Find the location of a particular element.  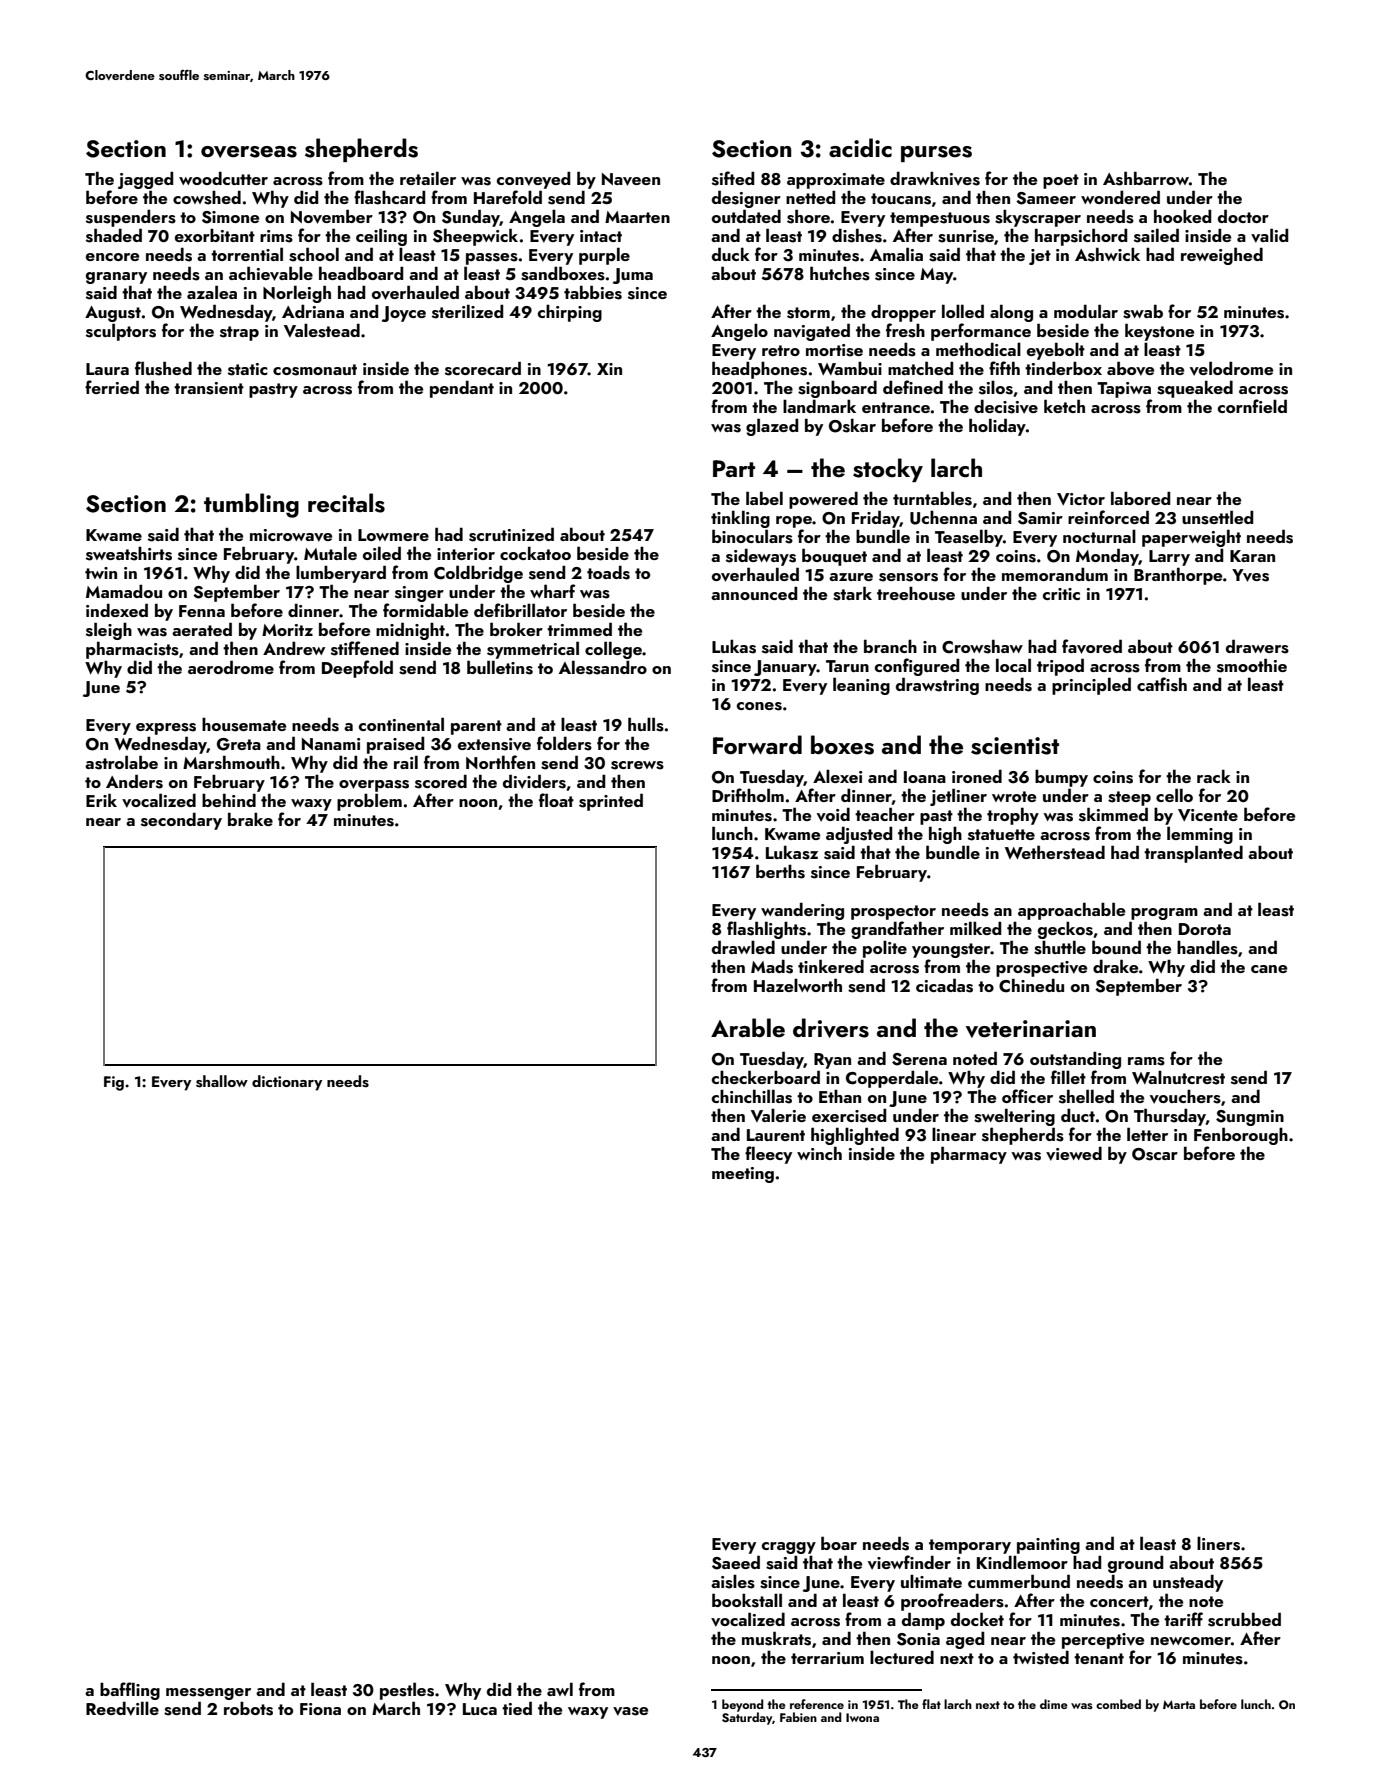

vouchers is located at coordinates (1185, 1096).
